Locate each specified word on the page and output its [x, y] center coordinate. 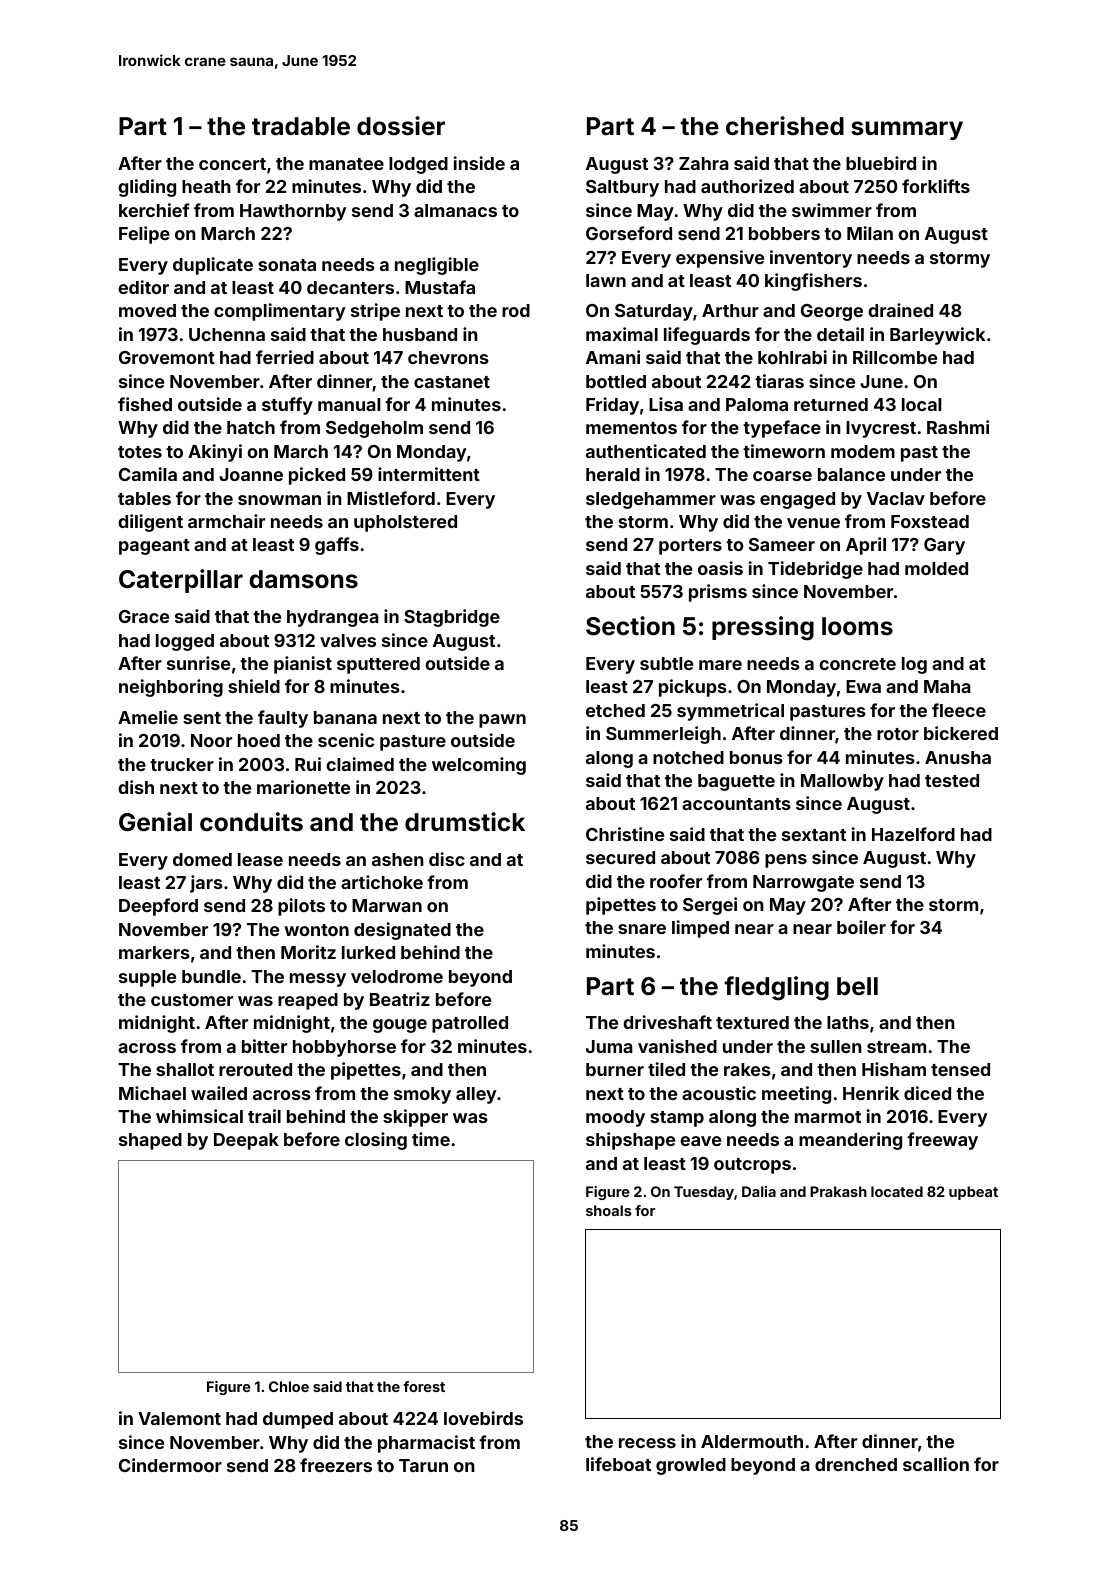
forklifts [936, 186]
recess [647, 1443]
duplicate [213, 266]
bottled [616, 381]
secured [620, 857]
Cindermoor [170, 1465]
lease [260, 859]
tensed [960, 1069]
